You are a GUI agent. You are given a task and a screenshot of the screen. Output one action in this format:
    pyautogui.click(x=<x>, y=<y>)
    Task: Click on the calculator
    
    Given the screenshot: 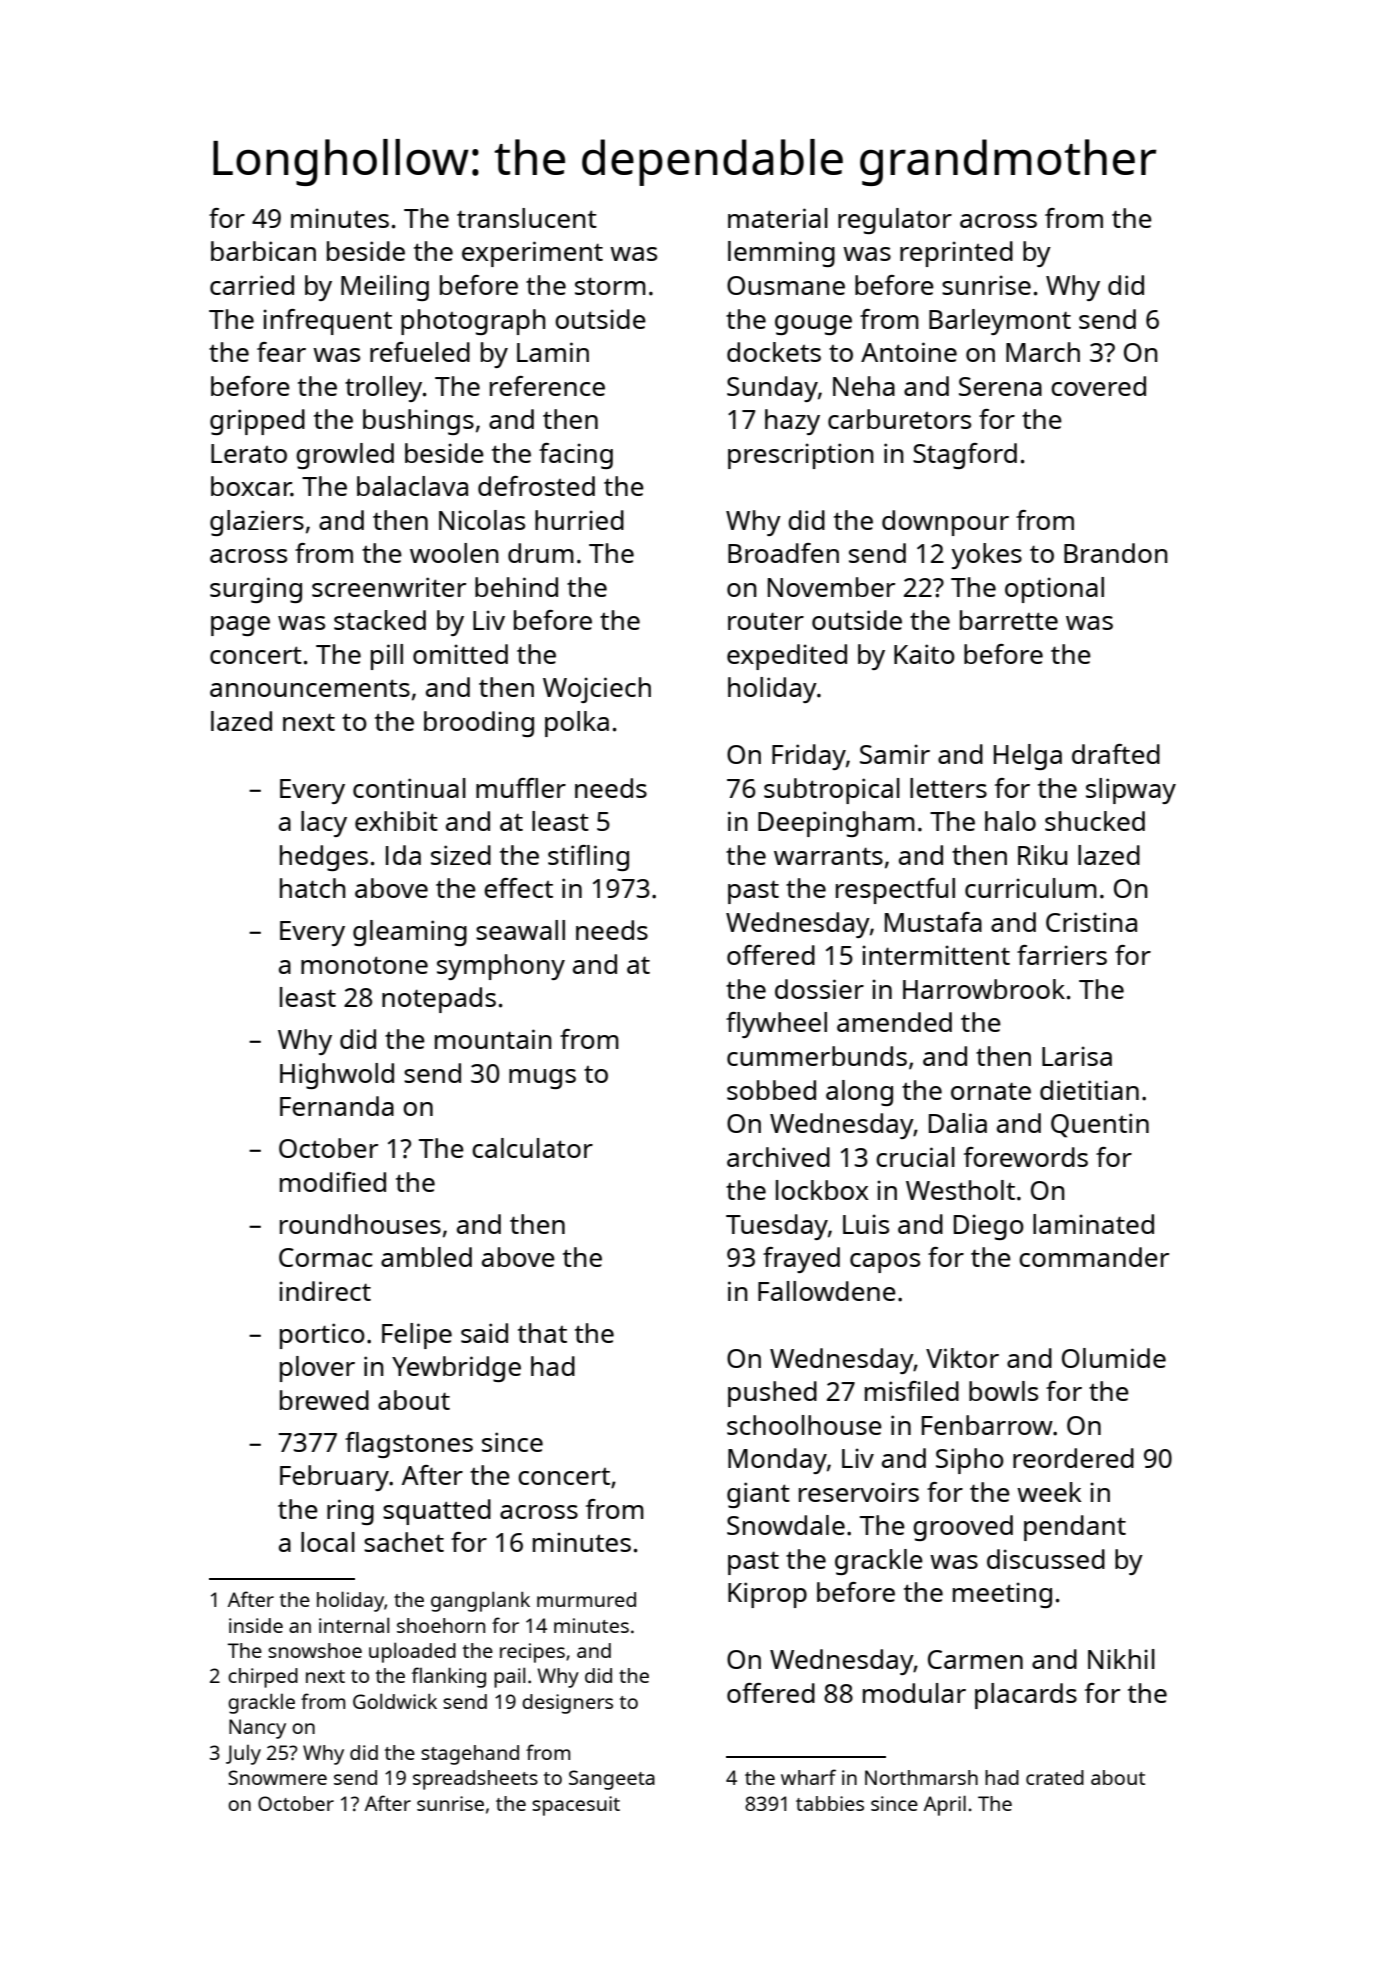 What is the action you would take?
    pyautogui.click(x=532, y=1148)
